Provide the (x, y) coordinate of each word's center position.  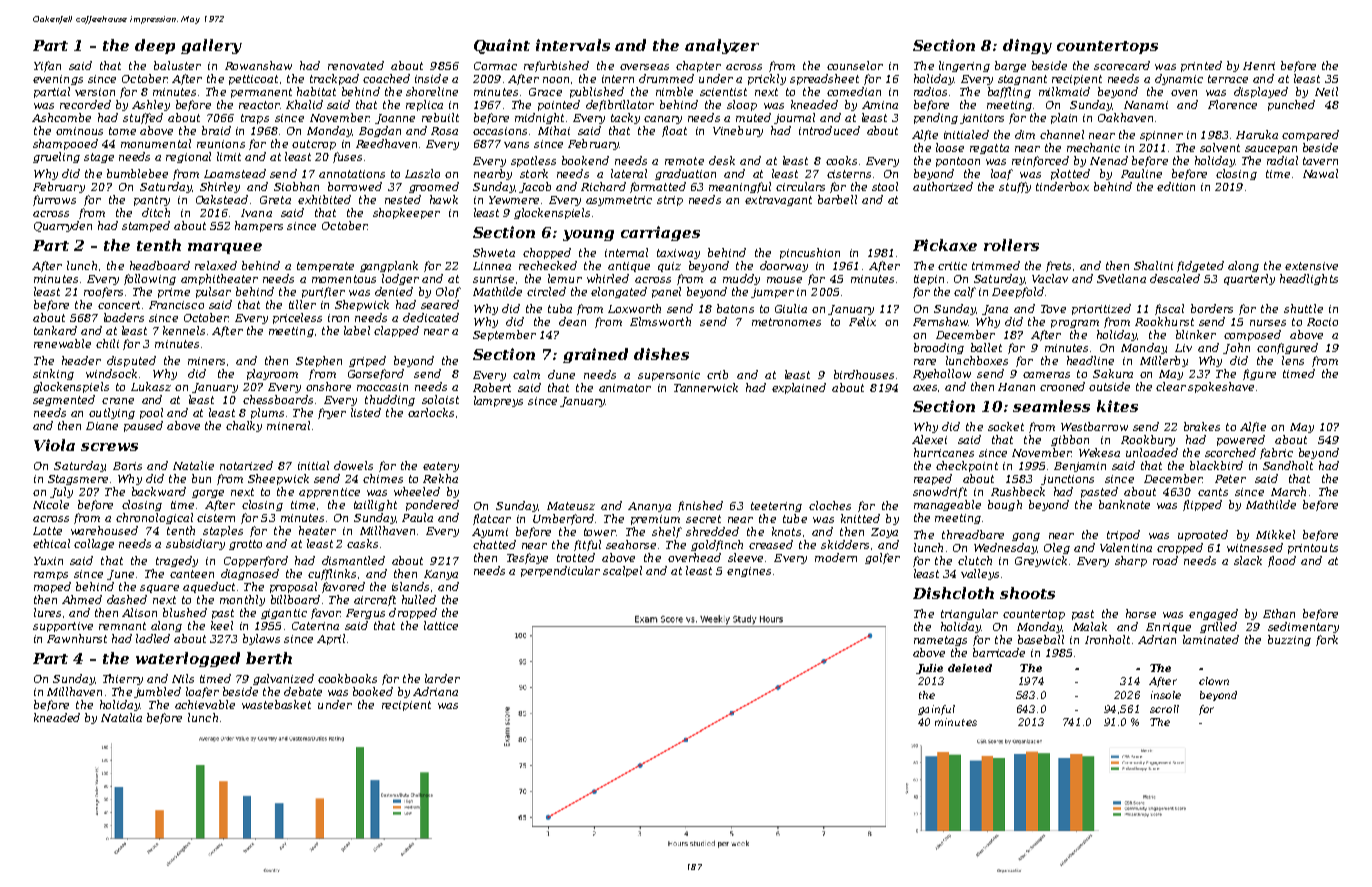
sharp (1131, 561)
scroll (1164, 709)
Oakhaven (1125, 117)
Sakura (1113, 373)
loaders (124, 317)
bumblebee (137, 173)
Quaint (502, 46)
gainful (936, 710)
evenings (58, 80)
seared (440, 304)
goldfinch (717, 545)
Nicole (51, 504)
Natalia (121, 717)
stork (534, 173)
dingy (1027, 46)
